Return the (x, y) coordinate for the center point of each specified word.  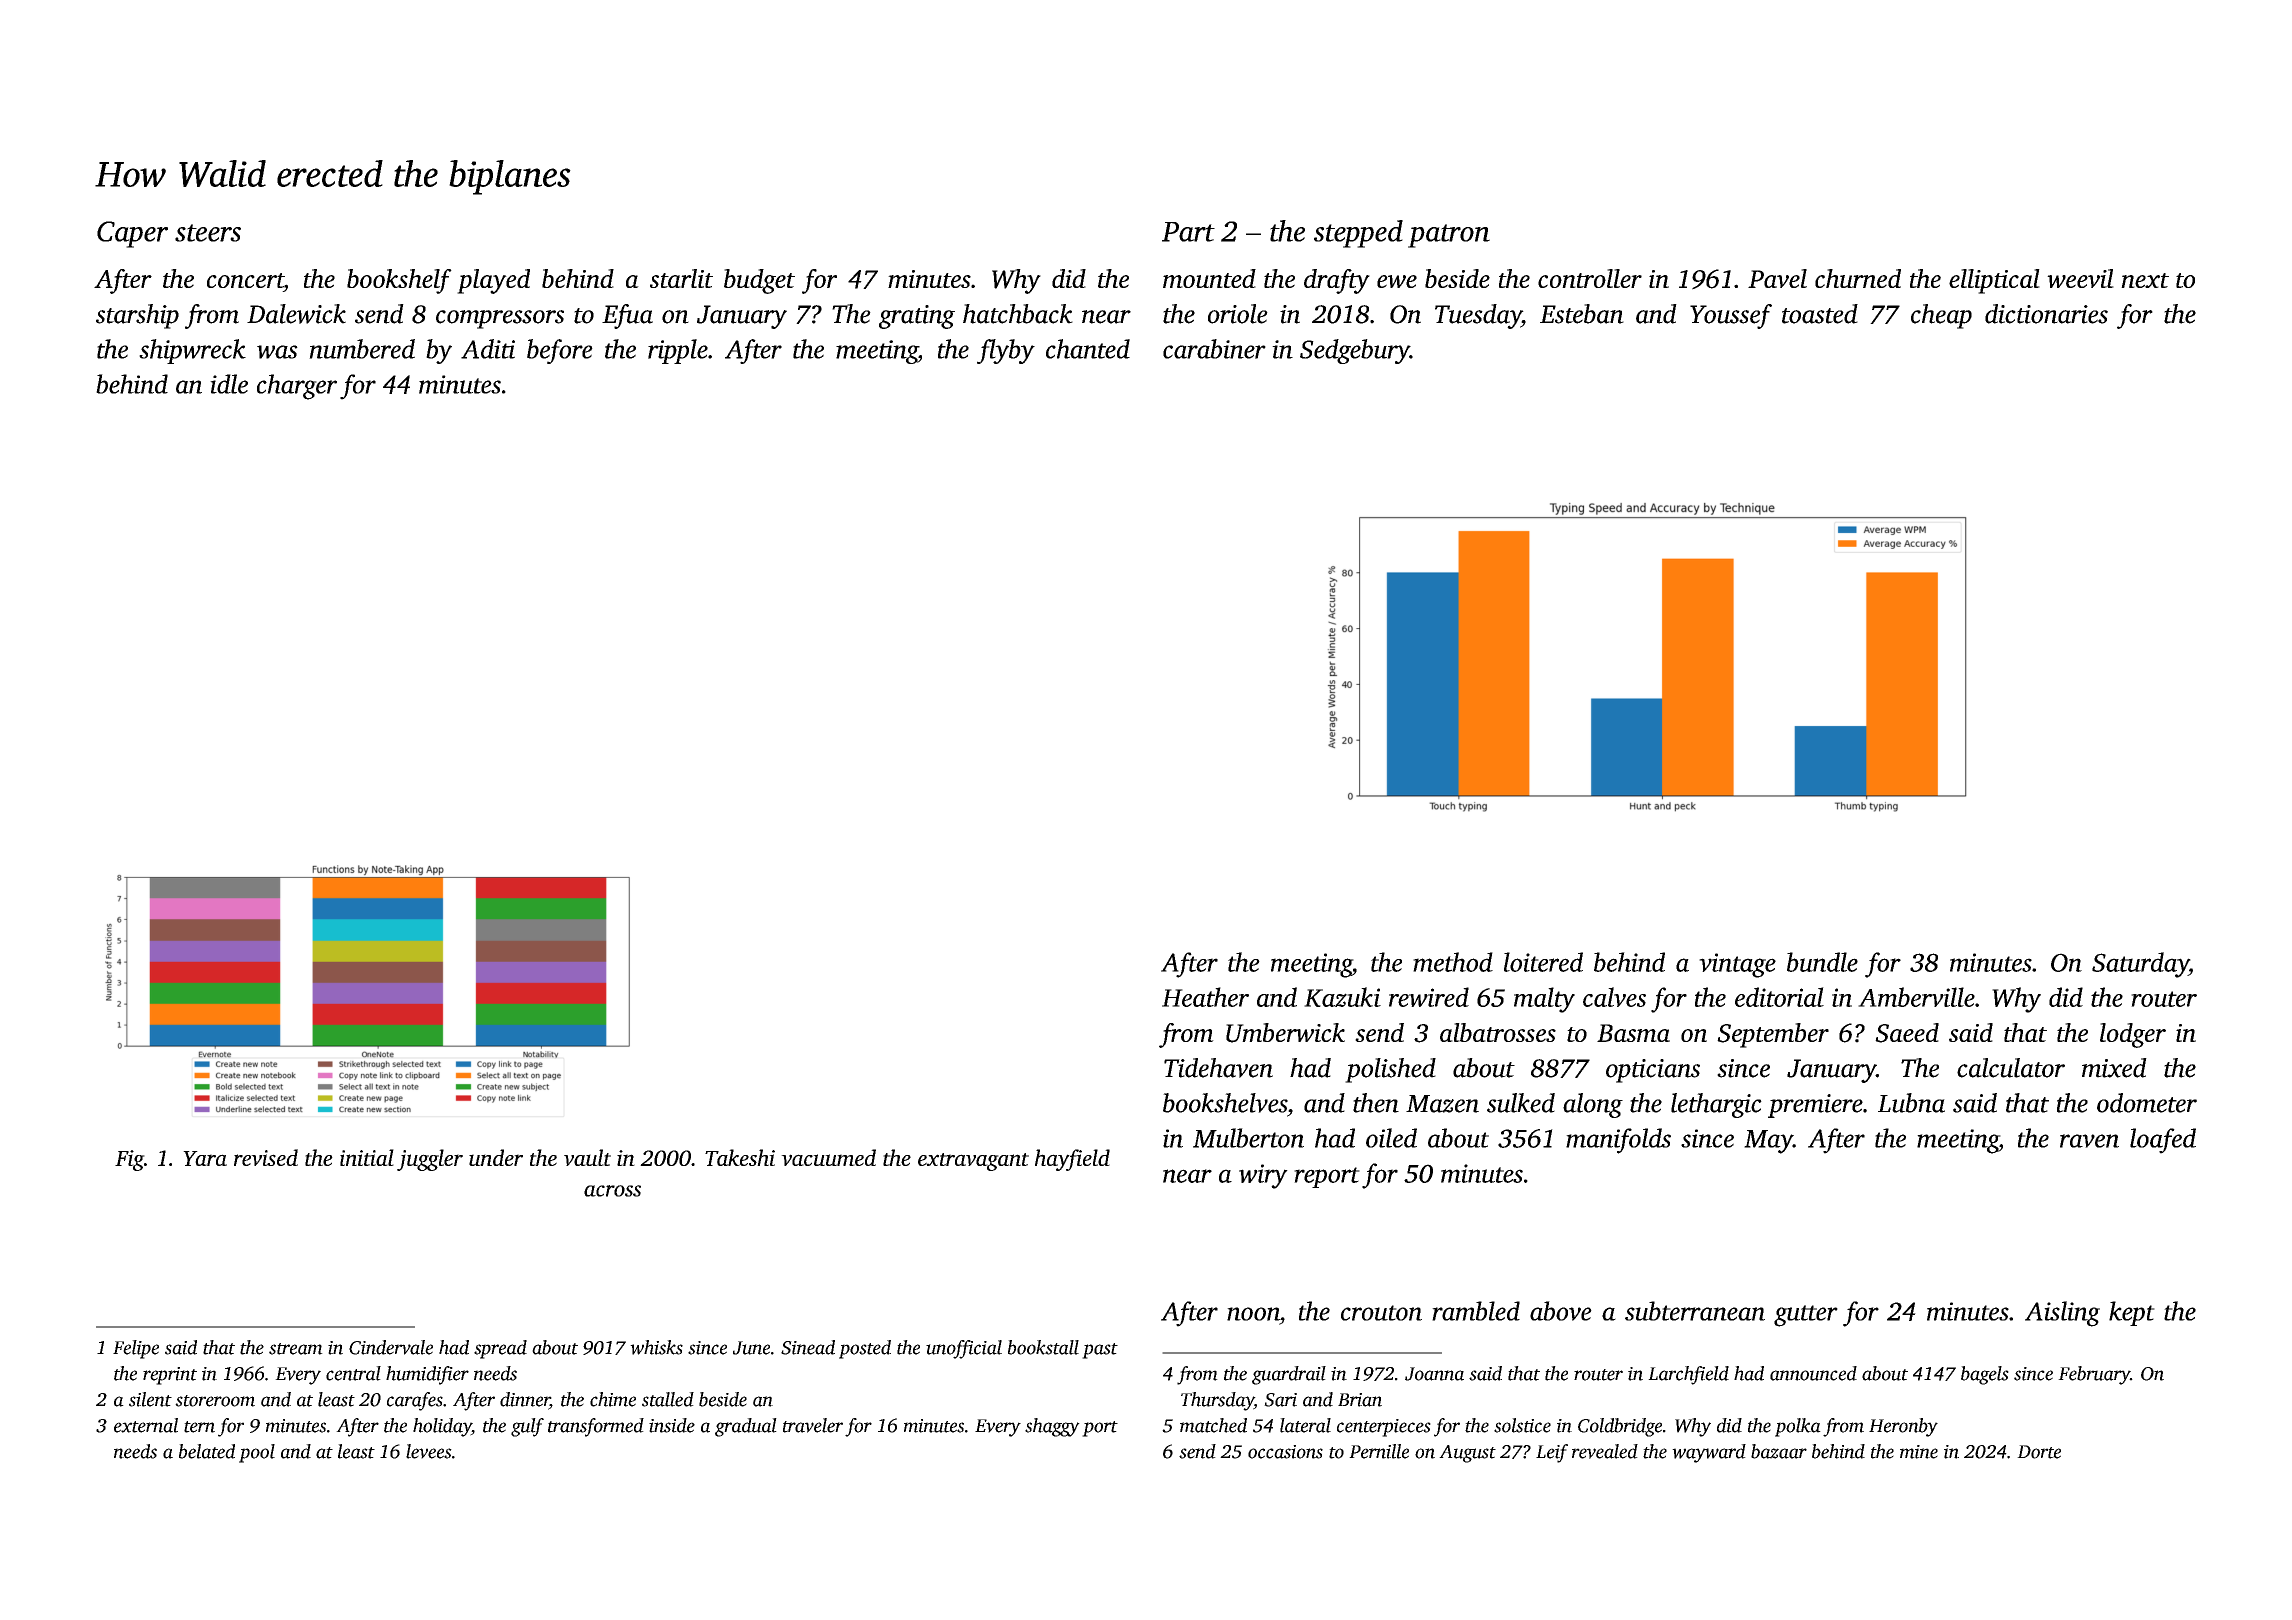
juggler (430, 1160)
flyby (1006, 351)
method (1453, 962)
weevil (2080, 278)
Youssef (1731, 316)
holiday (442, 1427)
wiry (1263, 1176)
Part (1188, 232)
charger (297, 387)
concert (245, 280)
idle (229, 384)
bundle (1822, 962)
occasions (1285, 1452)
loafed (2163, 1141)
